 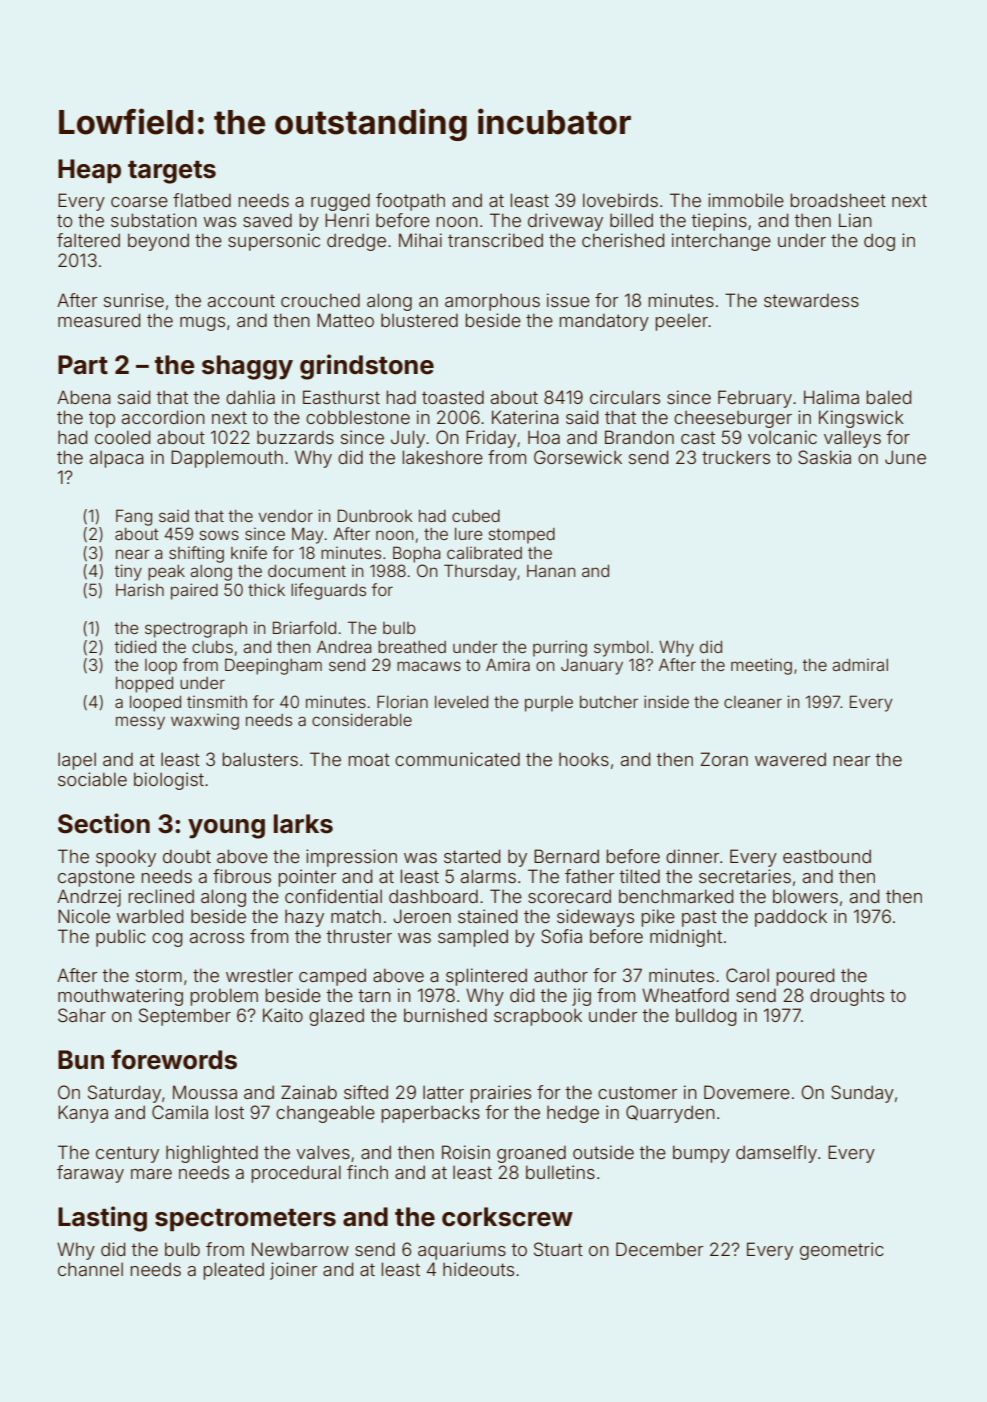 What do you see at coordinates (172, 172) in the page?
I see `targets` at bounding box center [172, 172].
